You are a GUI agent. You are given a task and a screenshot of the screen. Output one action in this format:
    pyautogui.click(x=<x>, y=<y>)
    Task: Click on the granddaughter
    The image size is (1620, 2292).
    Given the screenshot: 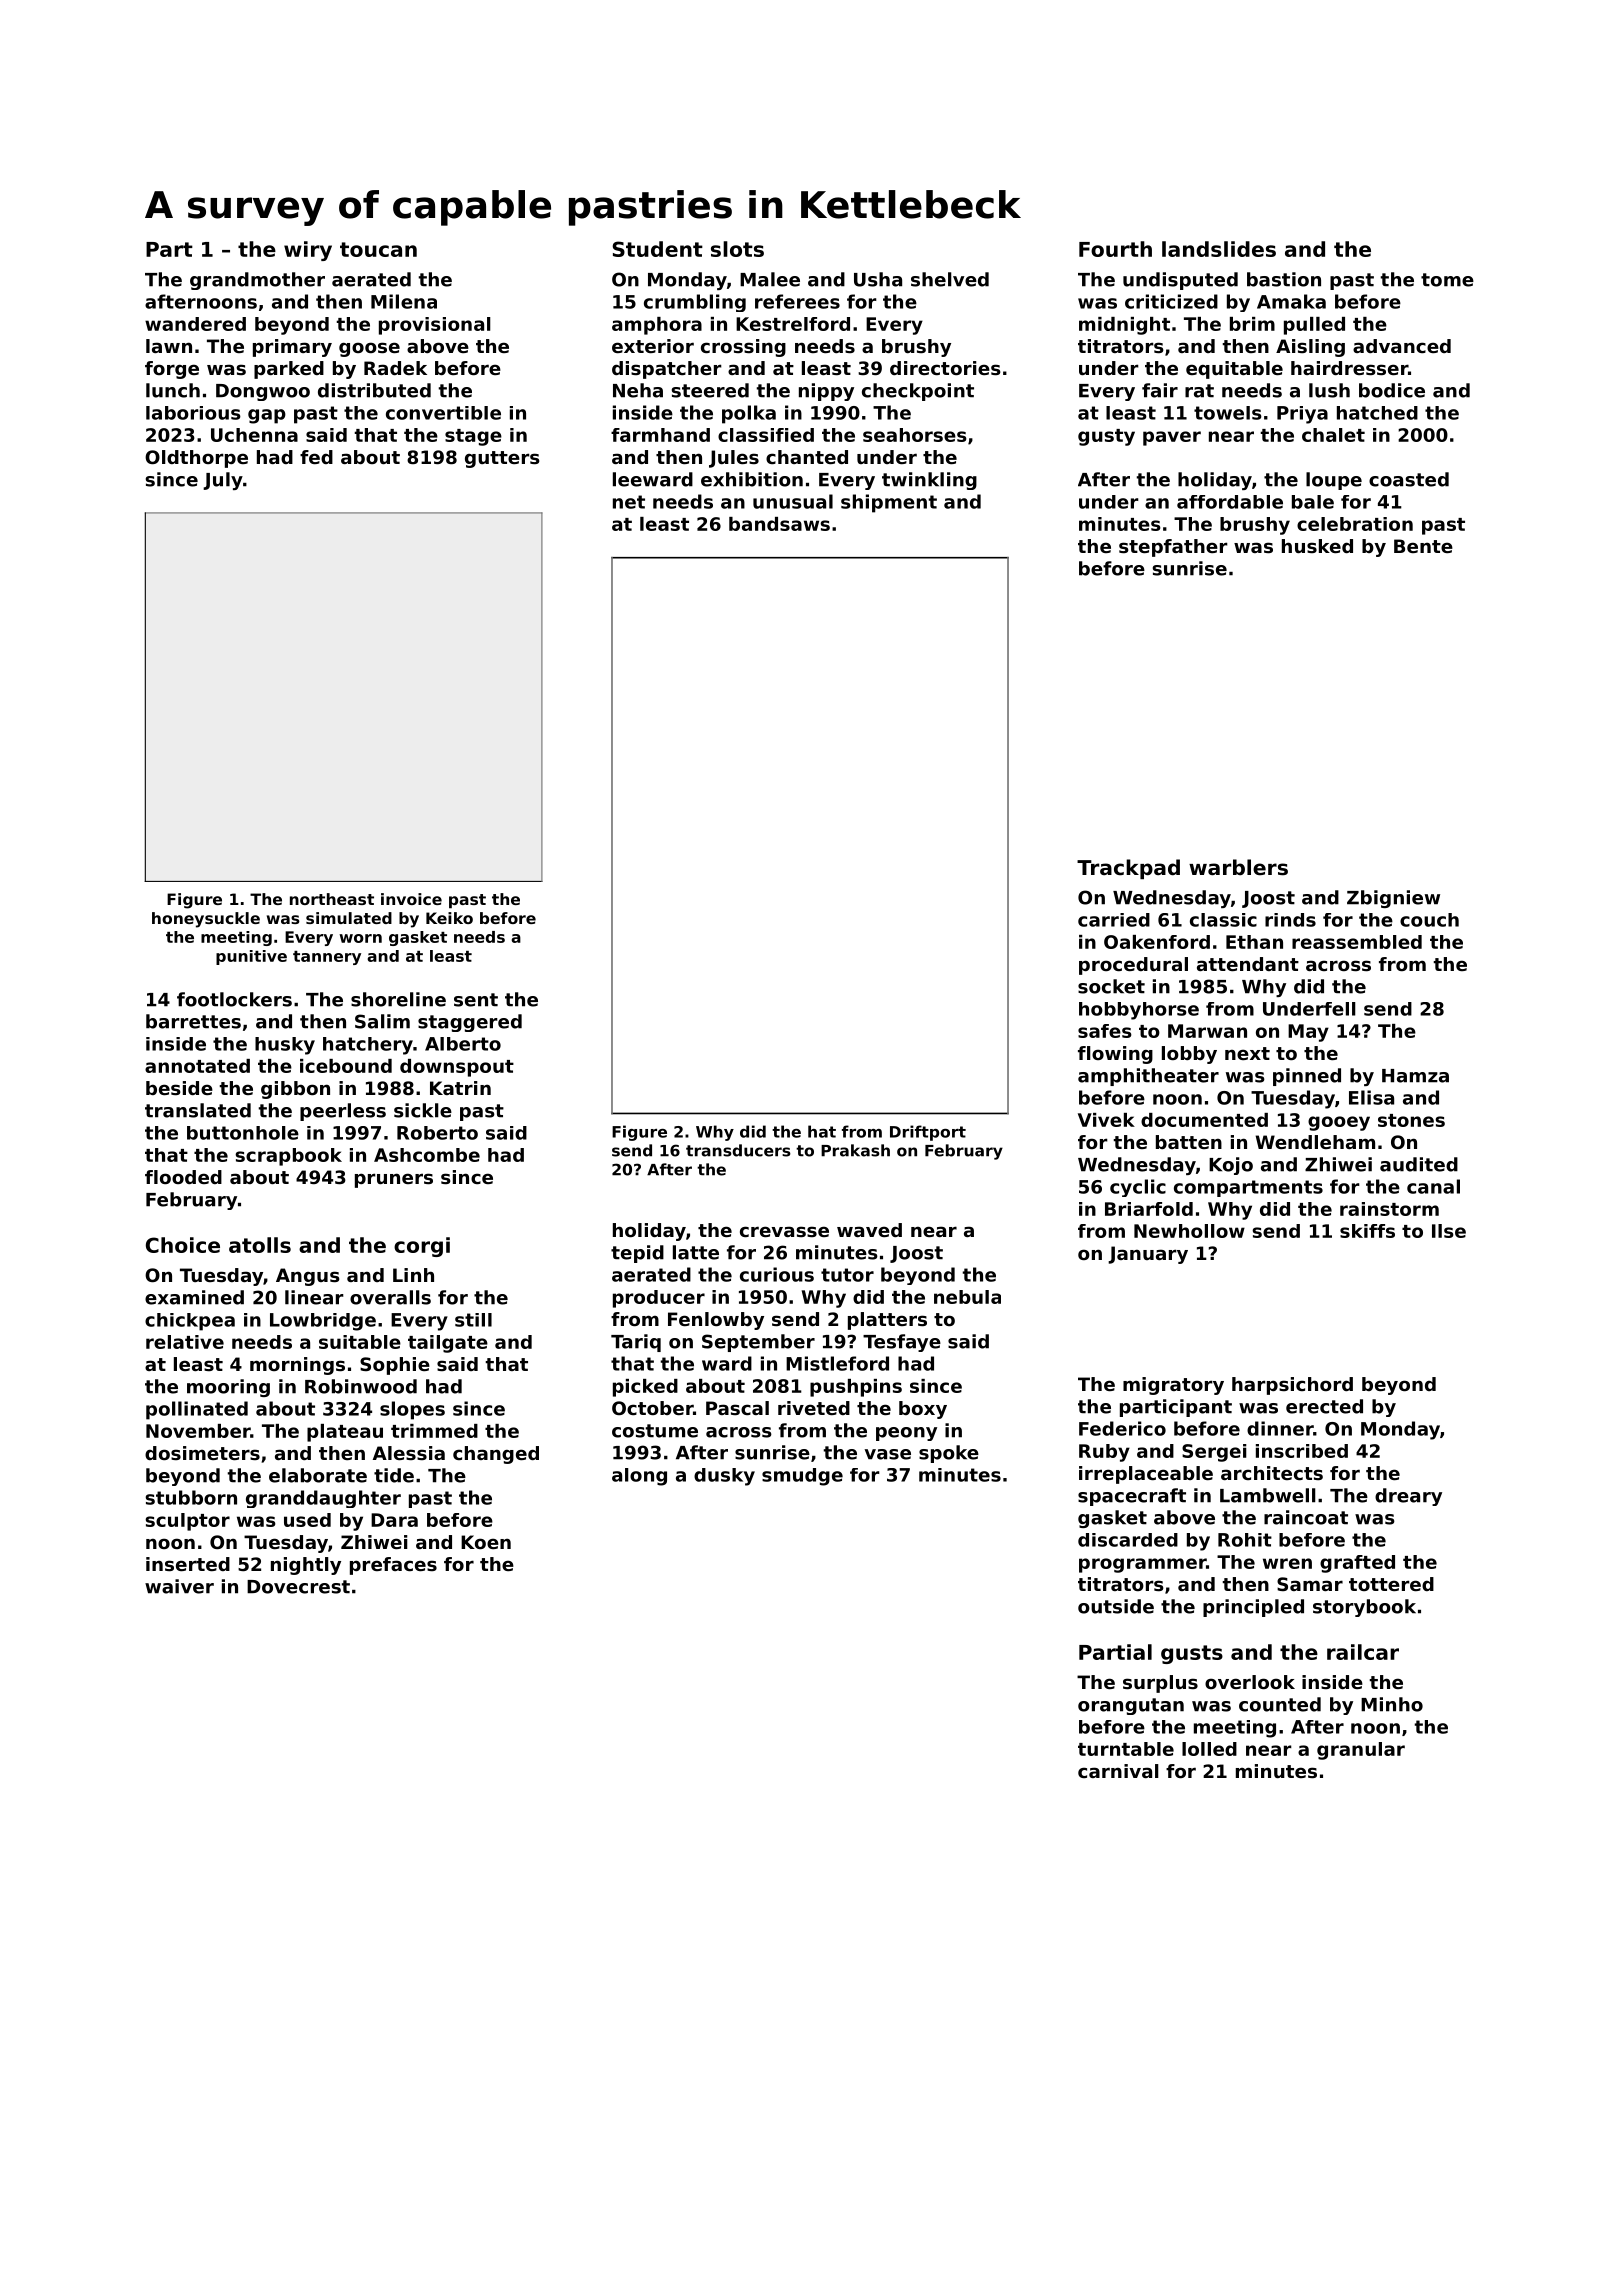 What is the action you would take?
    pyautogui.click(x=323, y=1499)
